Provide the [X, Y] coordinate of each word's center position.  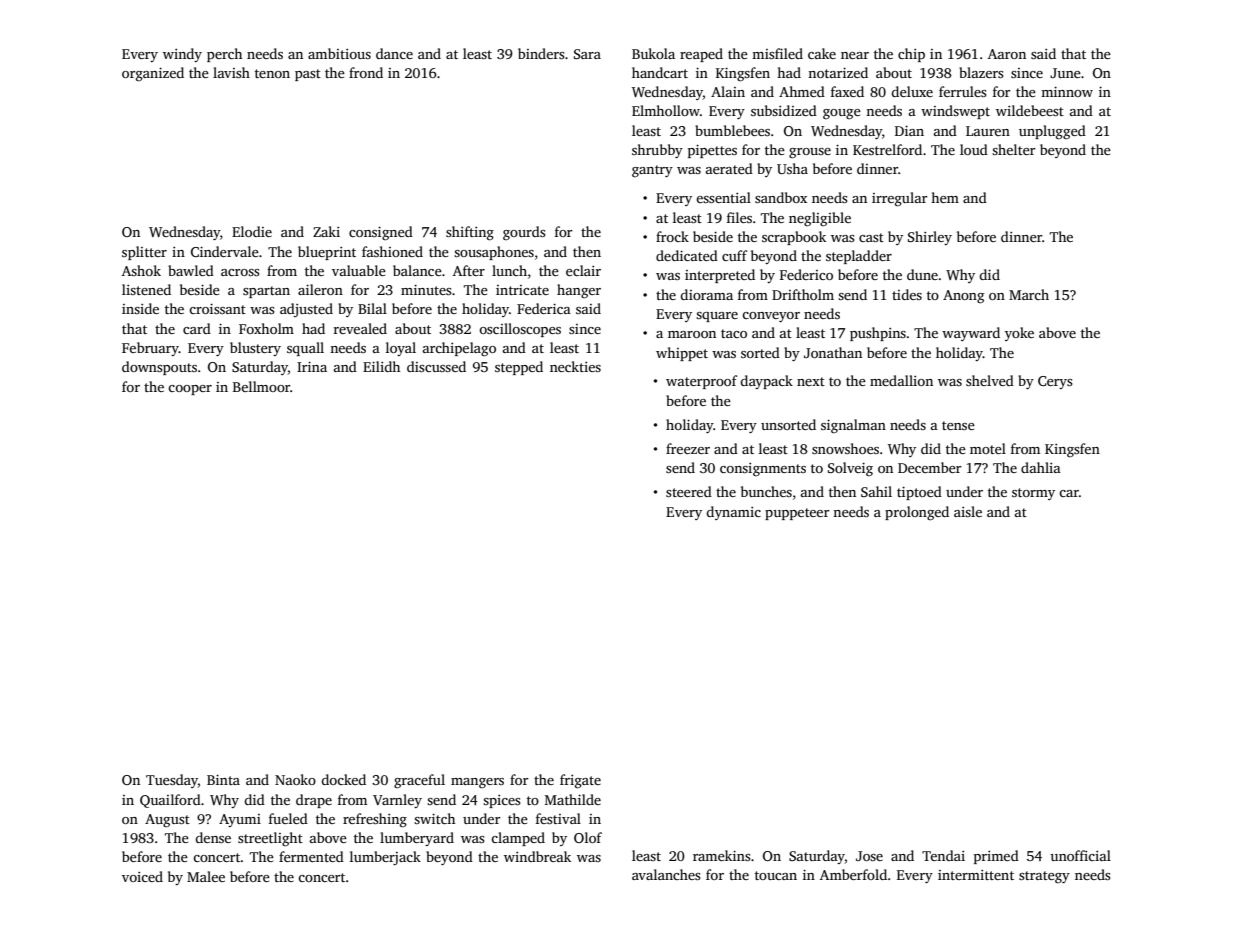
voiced [142, 876]
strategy [1044, 877]
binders [541, 53]
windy [182, 55]
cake [822, 53]
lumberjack [385, 858]
